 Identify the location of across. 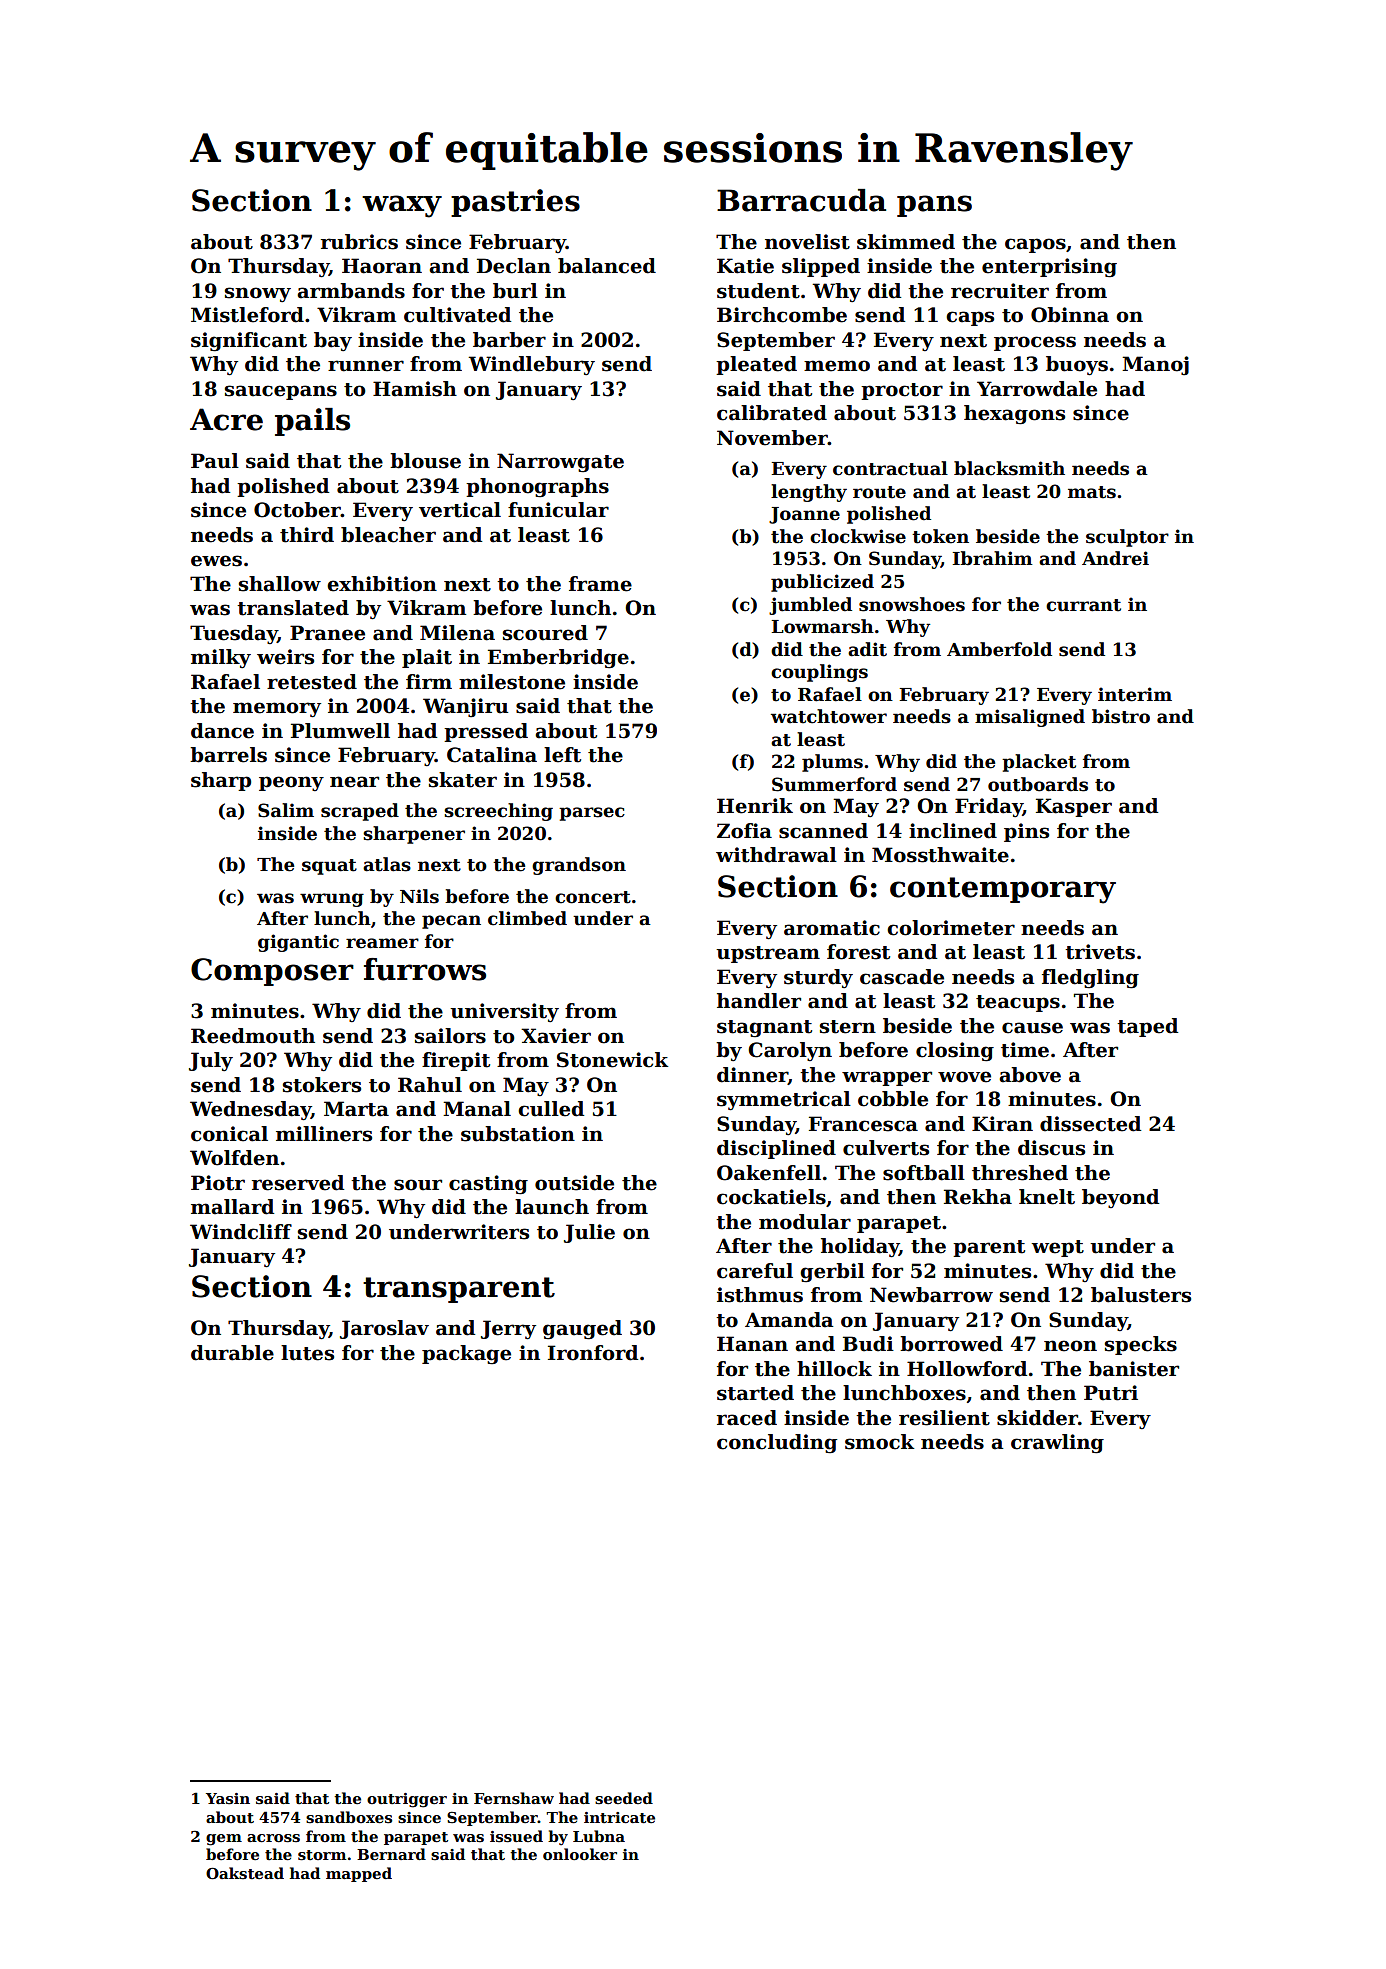
(273, 1838).
